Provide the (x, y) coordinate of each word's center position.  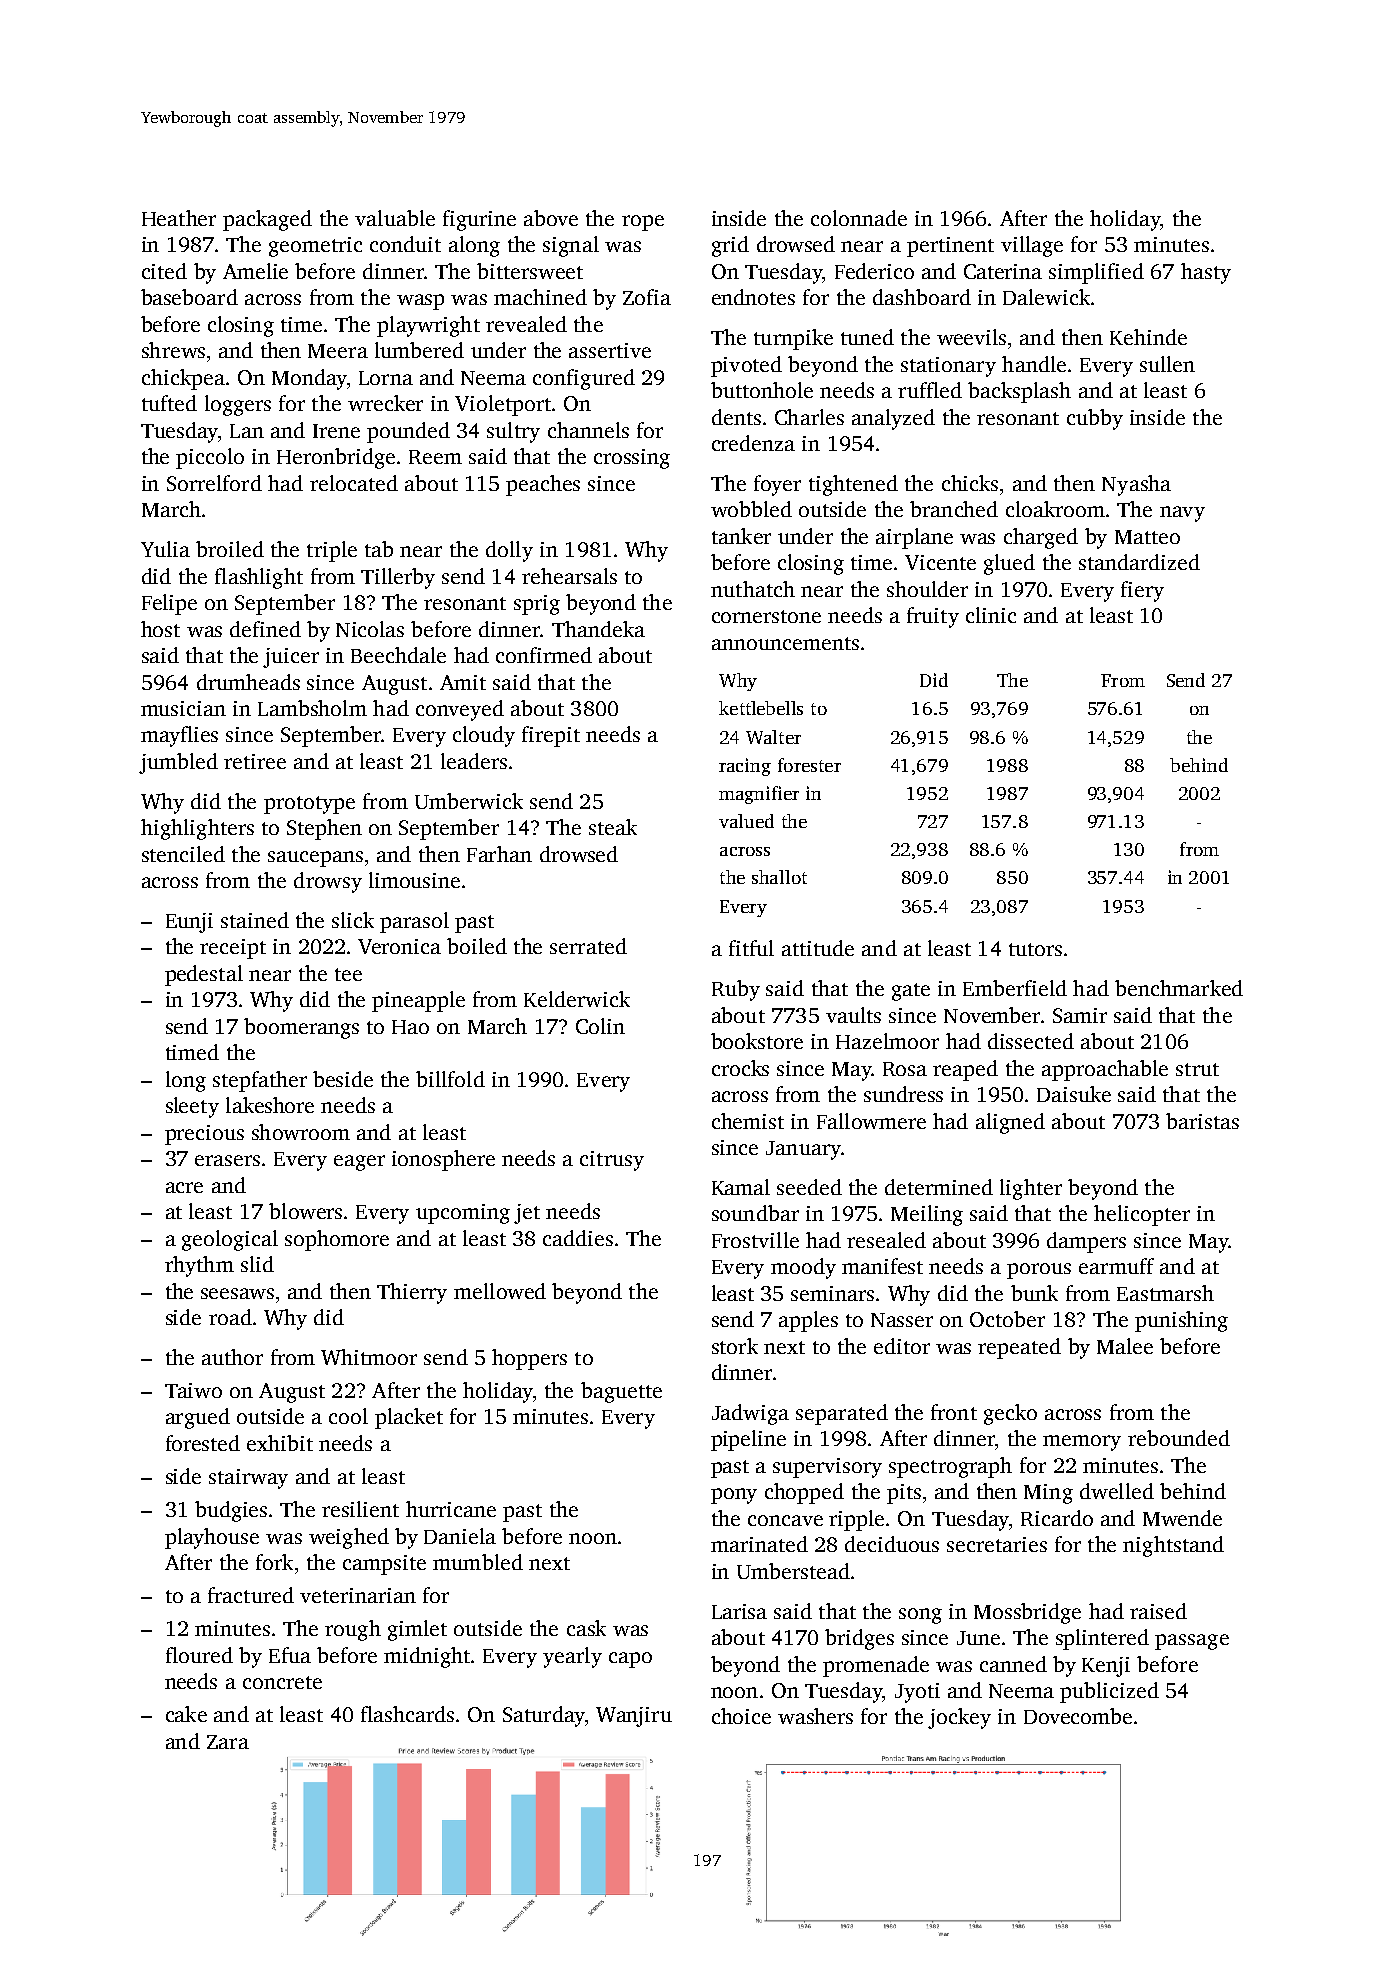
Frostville (755, 1240)
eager (359, 1163)
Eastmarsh (1165, 1293)
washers (815, 1716)
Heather (179, 218)
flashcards (407, 1714)
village (1032, 246)
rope (643, 223)
